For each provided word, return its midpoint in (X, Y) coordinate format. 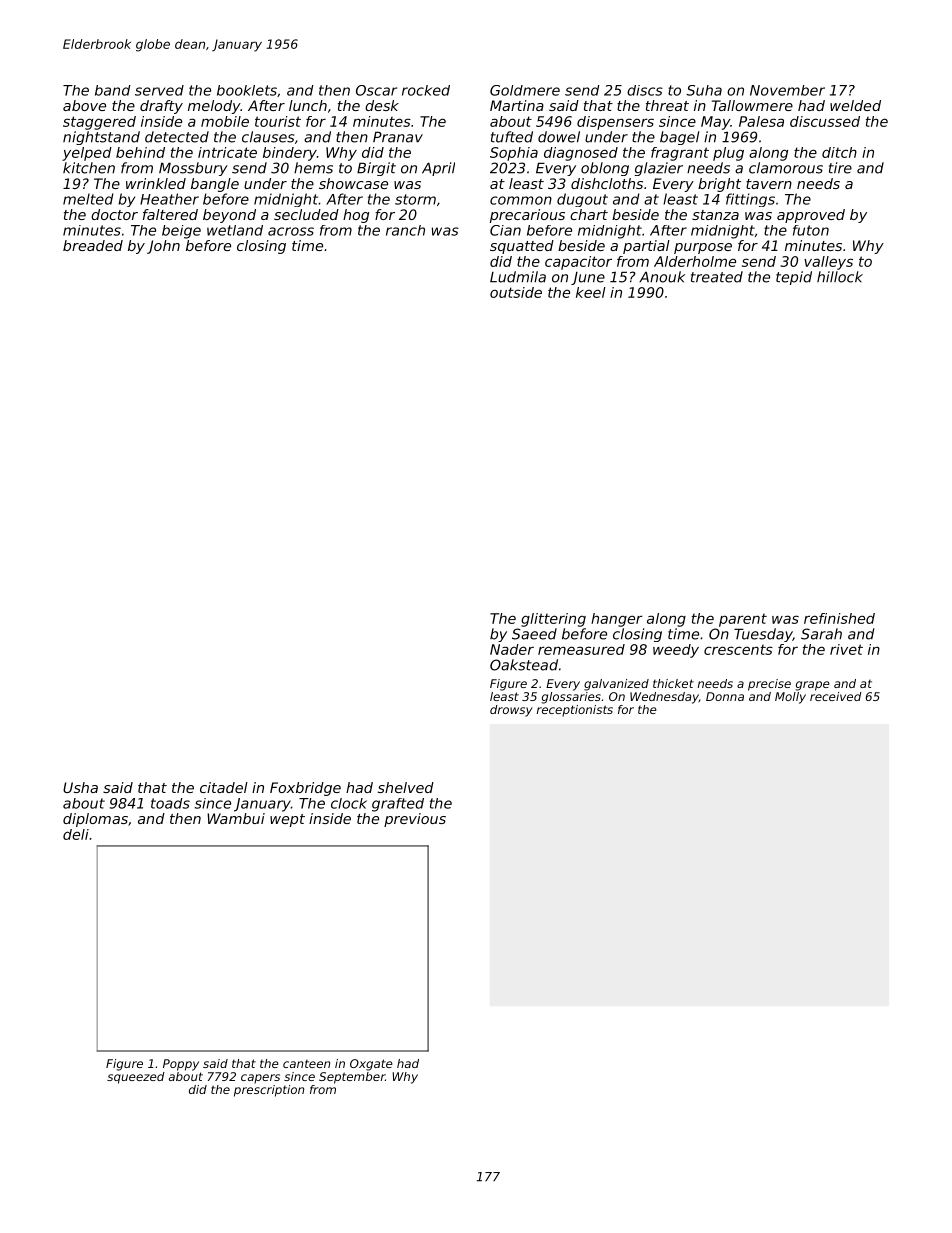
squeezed (136, 1078)
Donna (725, 696)
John (163, 247)
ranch (405, 230)
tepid (794, 278)
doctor (114, 214)
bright (719, 185)
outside (516, 292)
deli (76, 834)
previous (415, 820)
